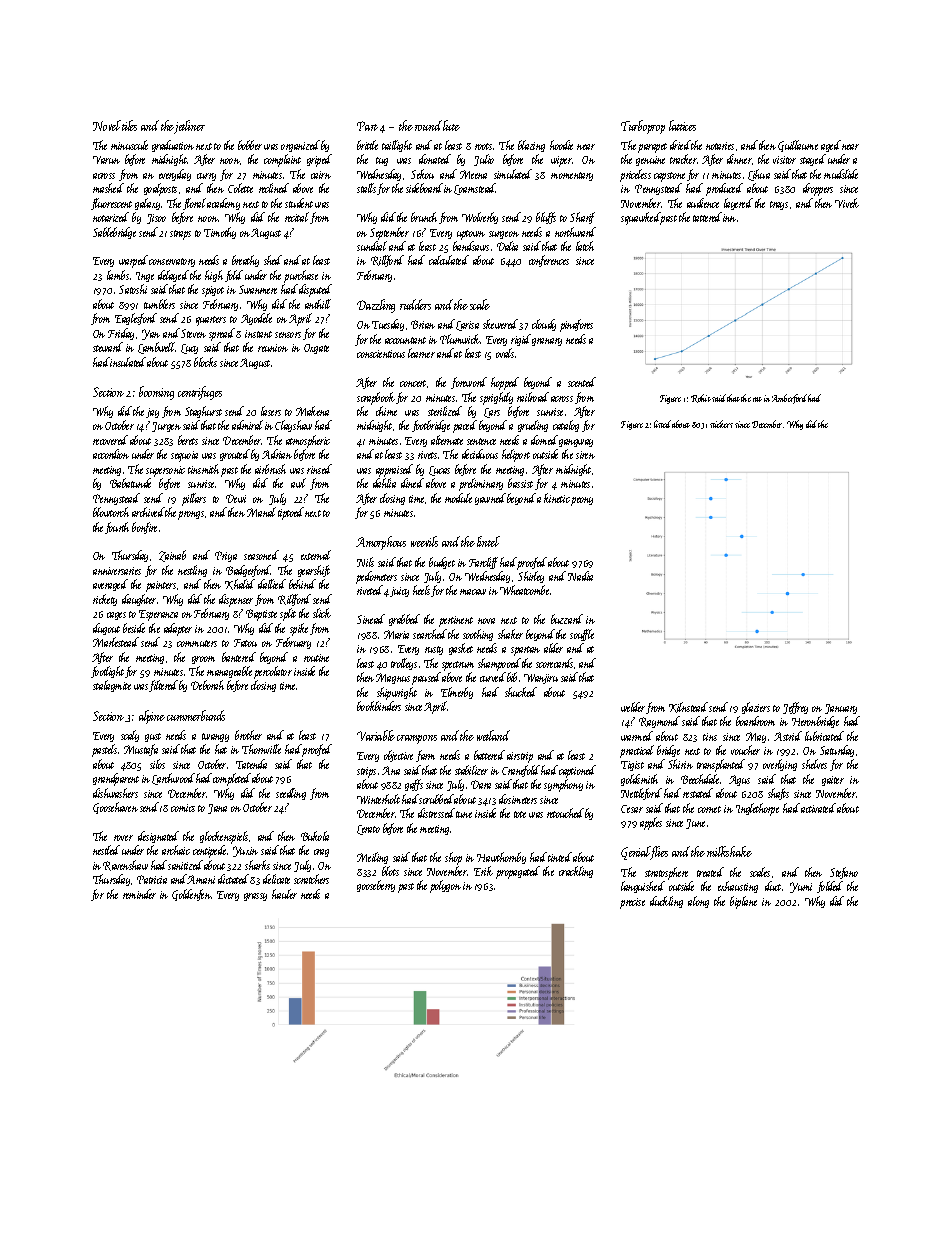 The width and height of the screenshot is (952, 1233). What do you see at coordinates (721, 424) in the screenshot?
I see `stickers` at bounding box center [721, 424].
